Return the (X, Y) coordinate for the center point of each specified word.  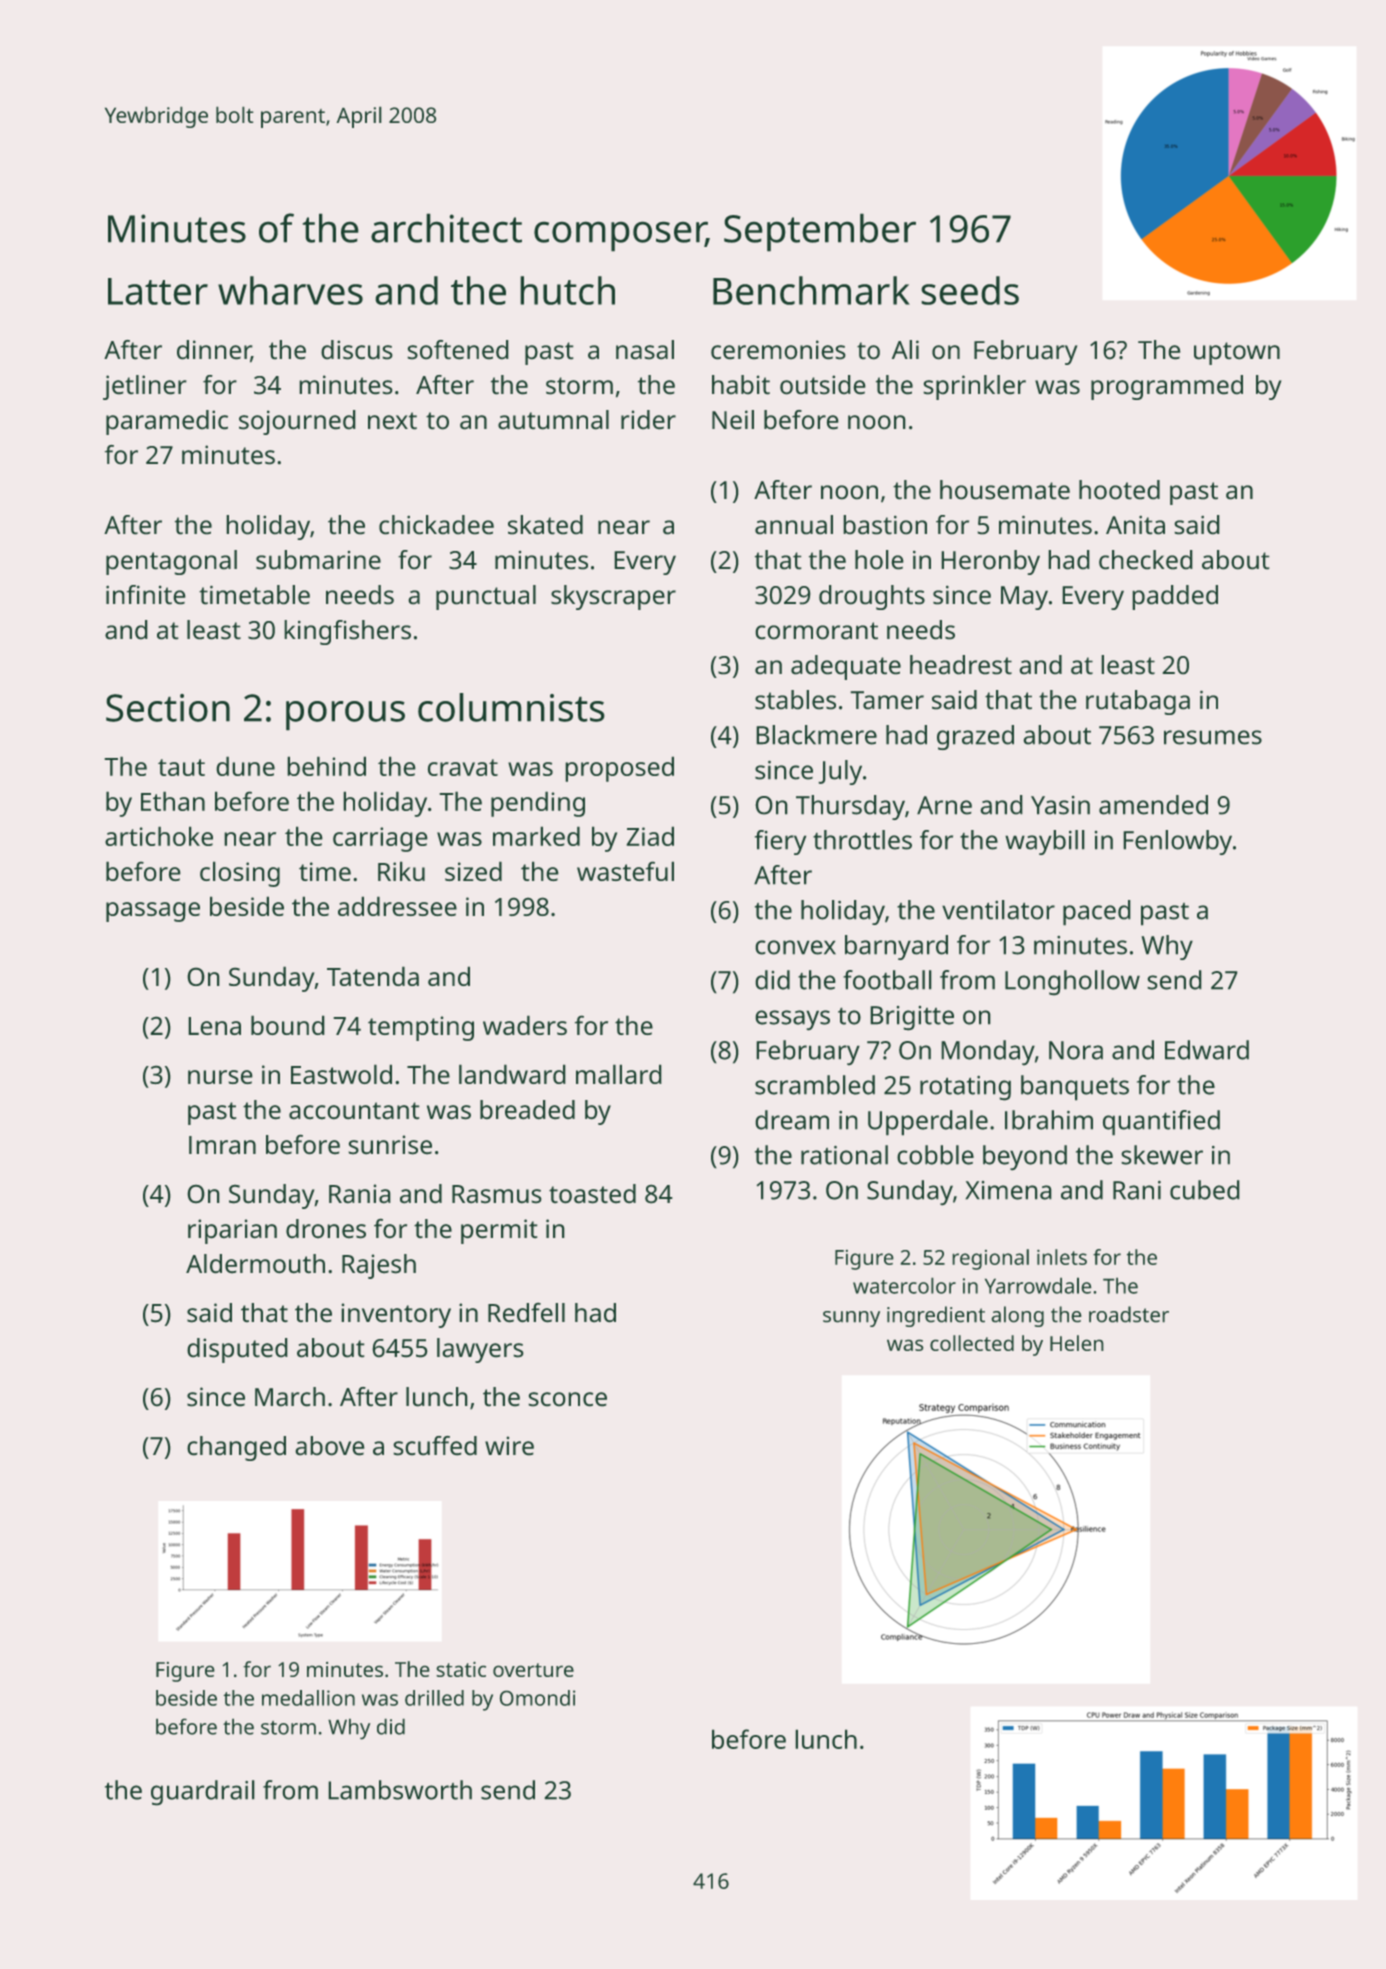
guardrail (203, 1793)
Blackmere (816, 735)
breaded (527, 1110)
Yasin (1060, 805)
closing (240, 874)
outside (823, 385)
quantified (1161, 1123)
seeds (970, 290)
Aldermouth (255, 1264)
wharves (290, 290)
